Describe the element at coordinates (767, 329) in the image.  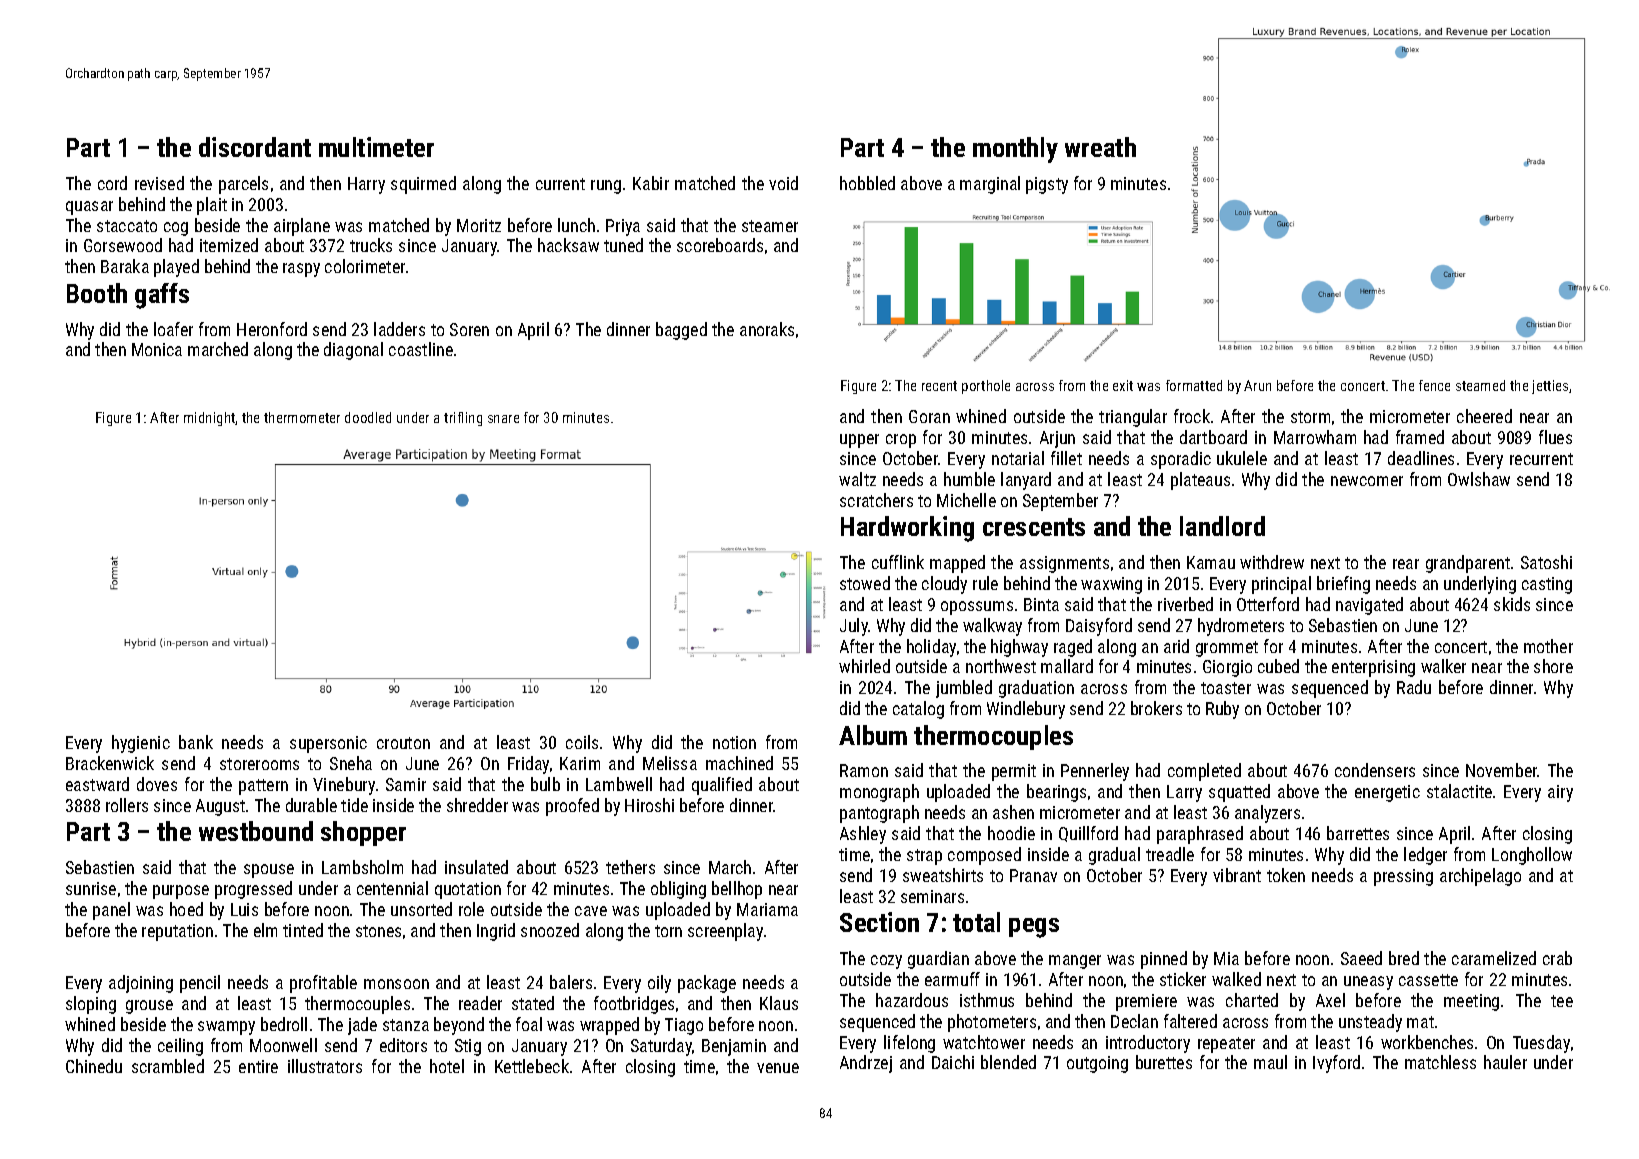
I see `anoraks` at that location.
